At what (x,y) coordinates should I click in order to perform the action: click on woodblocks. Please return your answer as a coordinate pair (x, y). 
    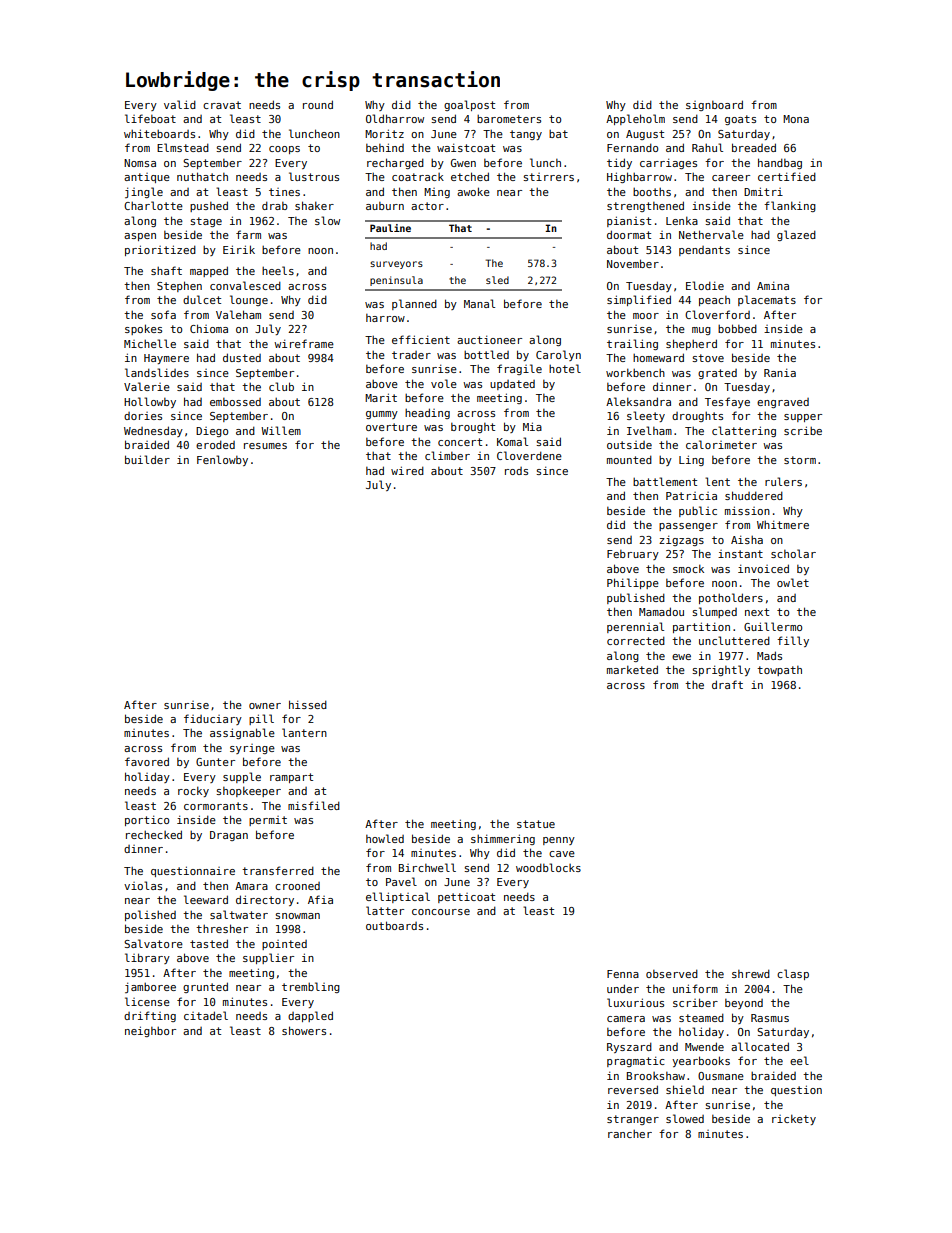
    Looking at the image, I should click on (548, 867).
